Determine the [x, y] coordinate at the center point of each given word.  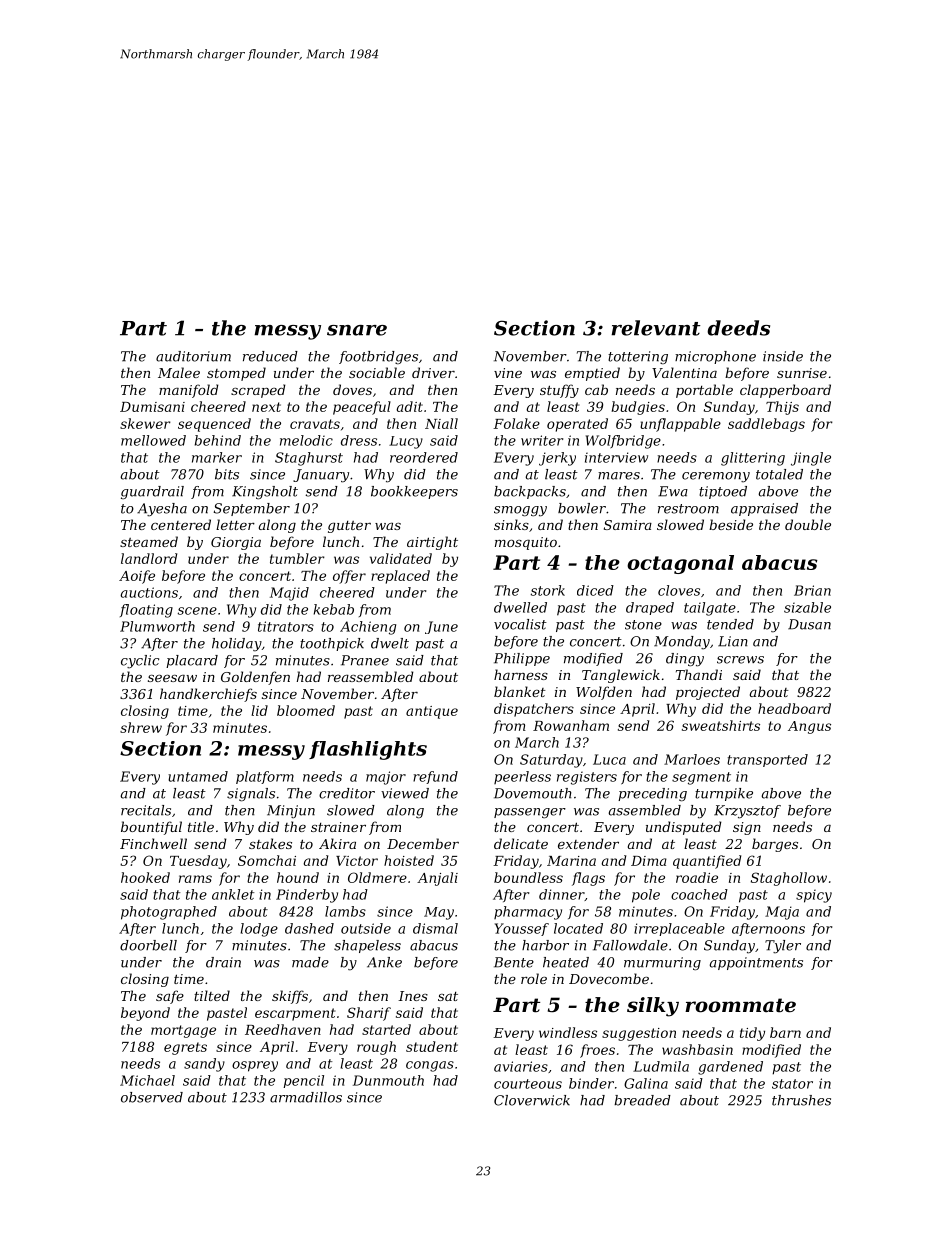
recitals [146, 810]
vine [508, 373]
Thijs [782, 408]
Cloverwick [532, 1100]
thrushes [801, 1100]
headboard [794, 708]
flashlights [368, 750]
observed [152, 1097]
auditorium [193, 356]
